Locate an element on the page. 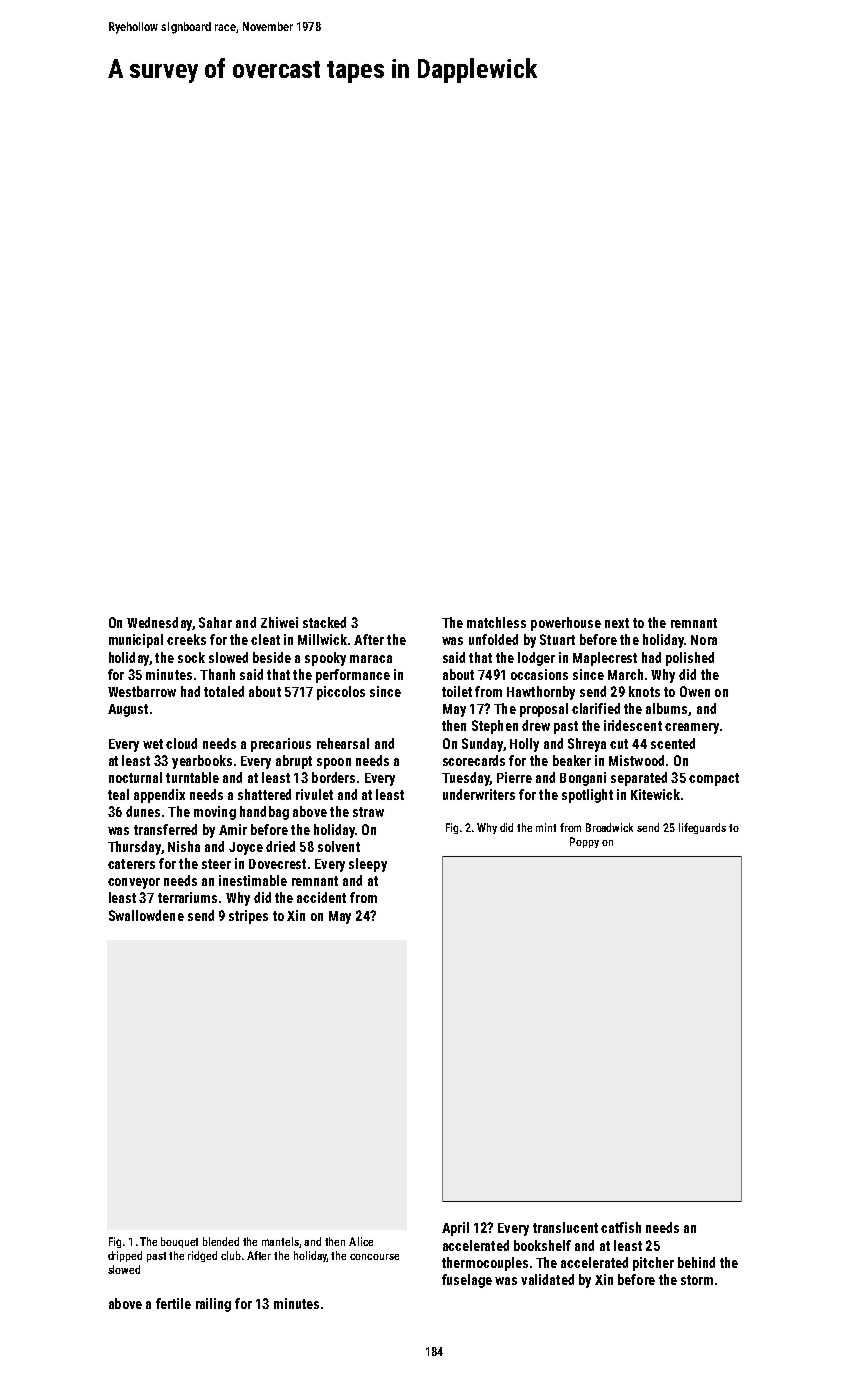 This image has width=849, height=1400. Poppy is located at coordinates (584, 842).
